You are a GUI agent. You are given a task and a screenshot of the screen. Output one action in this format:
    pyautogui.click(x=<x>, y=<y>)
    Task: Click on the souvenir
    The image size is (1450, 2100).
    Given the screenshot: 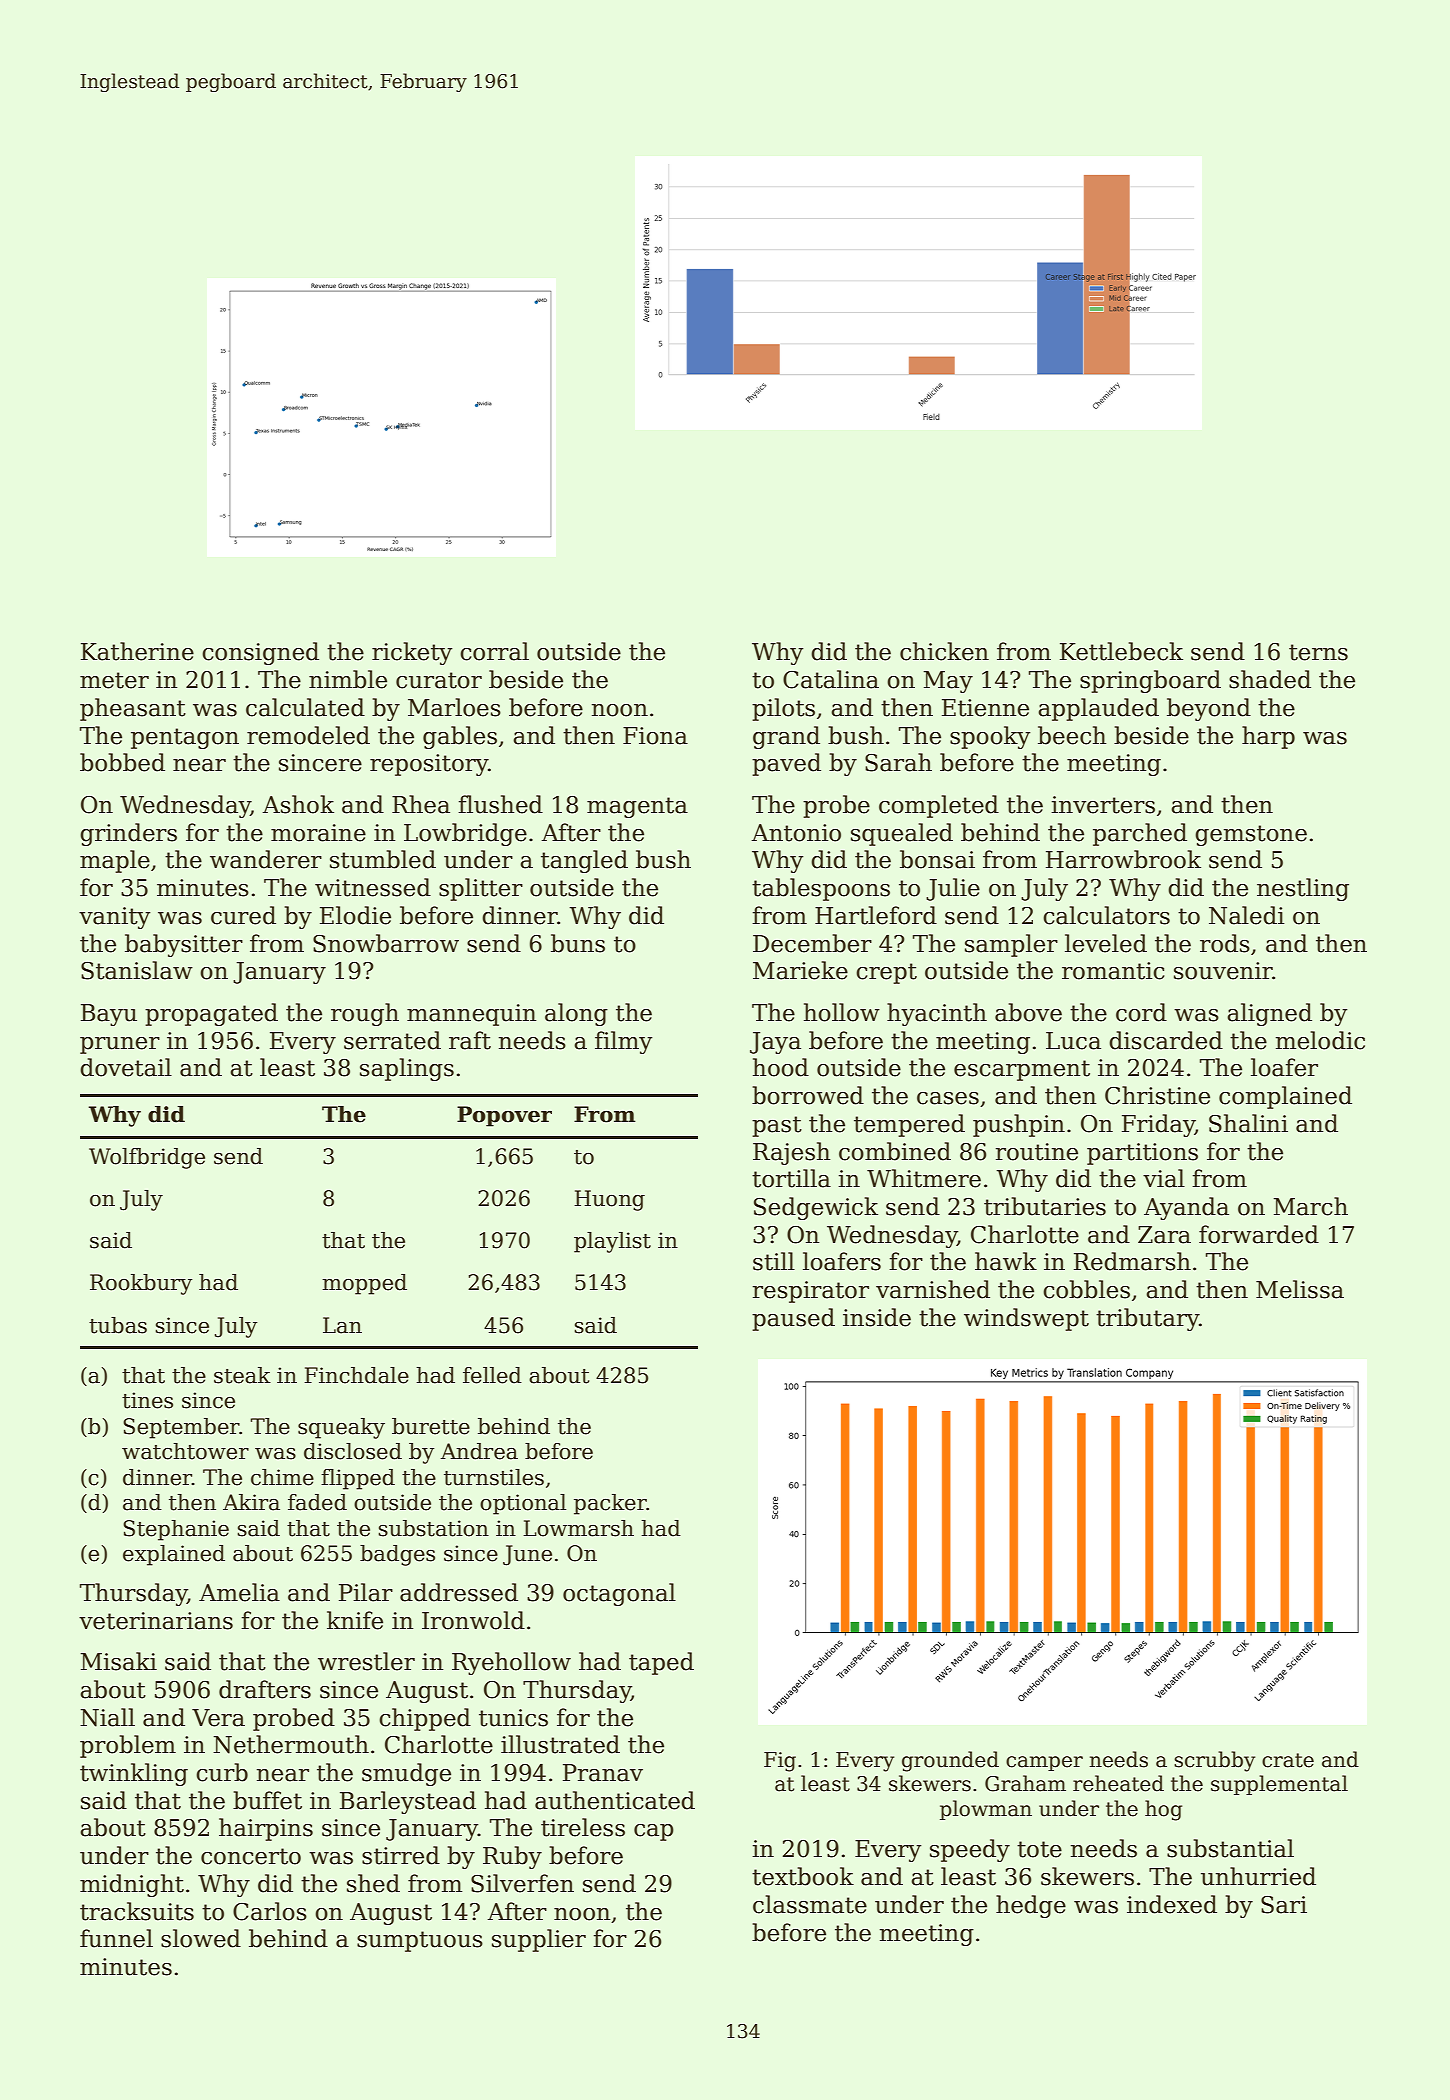 What is the action you would take?
    pyautogui.click(x=1223, y=971)
